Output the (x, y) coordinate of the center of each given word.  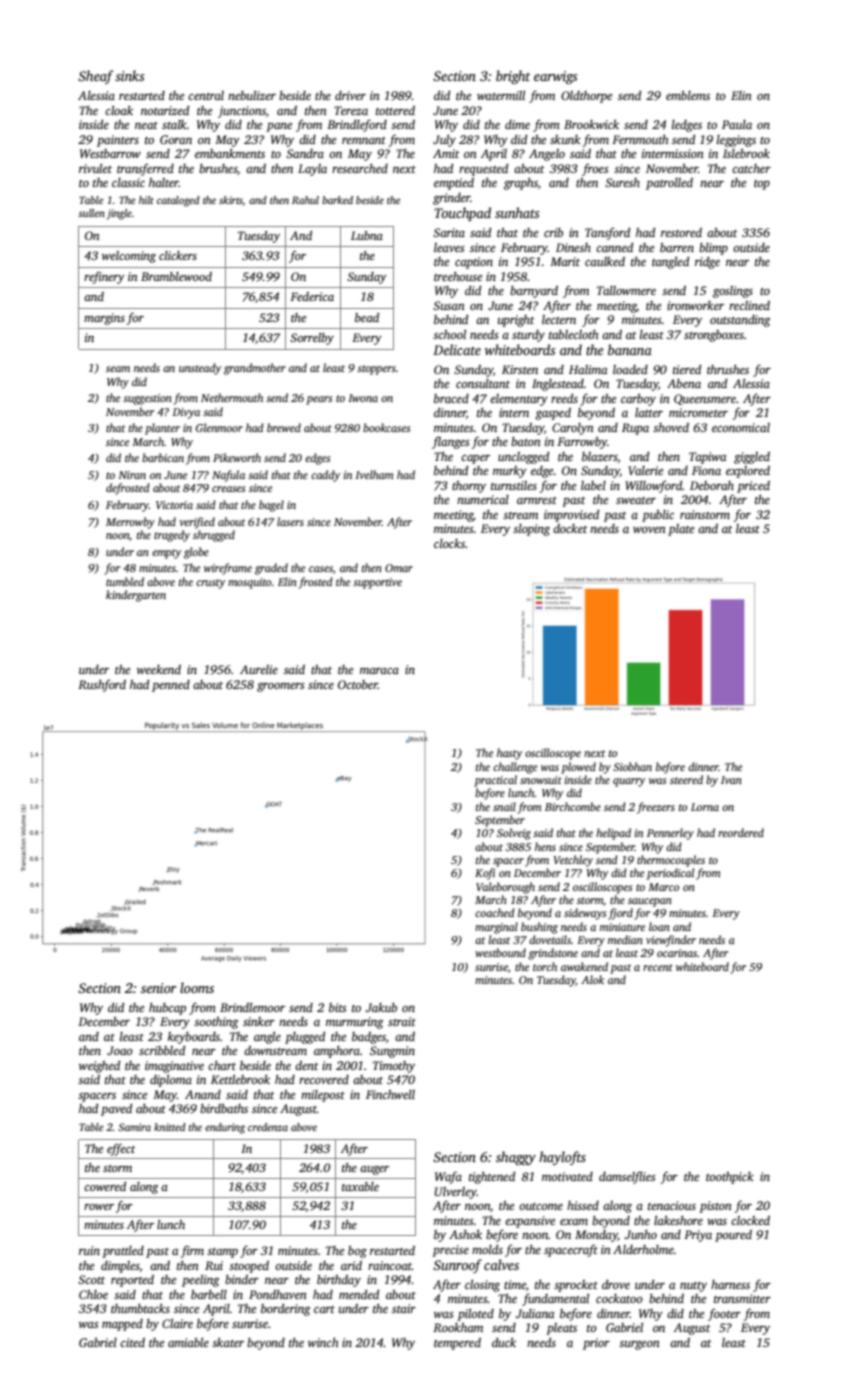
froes (595, 169)
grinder (452, 199)
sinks (129, 75)
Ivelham (374, 474)
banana (630, 349)
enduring (225, 1128)
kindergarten (136, 596)
